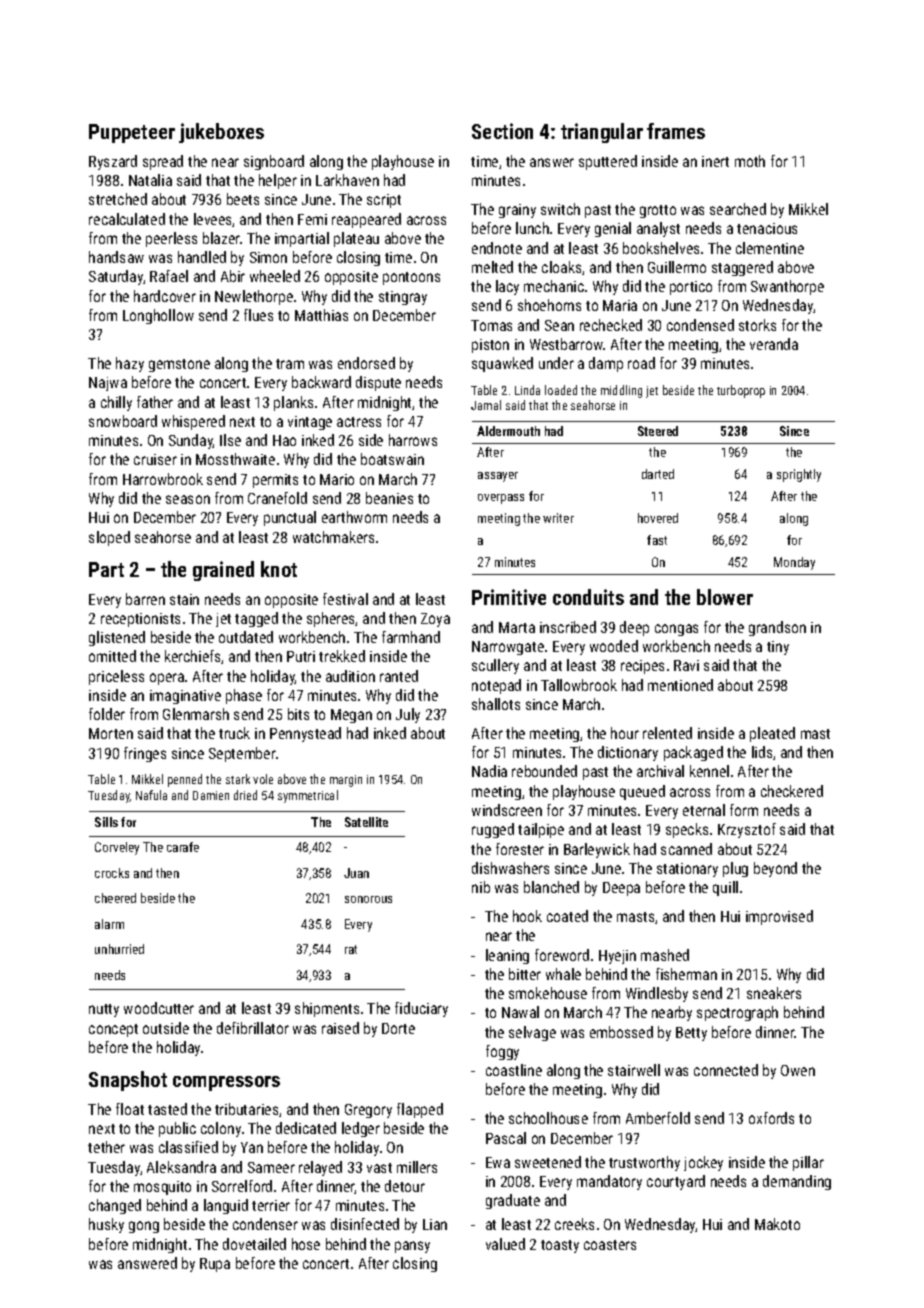 Image resolution: width=924 pixels, height=1308 pixels. I want to click on Krzysztof, so click(747, 830).
